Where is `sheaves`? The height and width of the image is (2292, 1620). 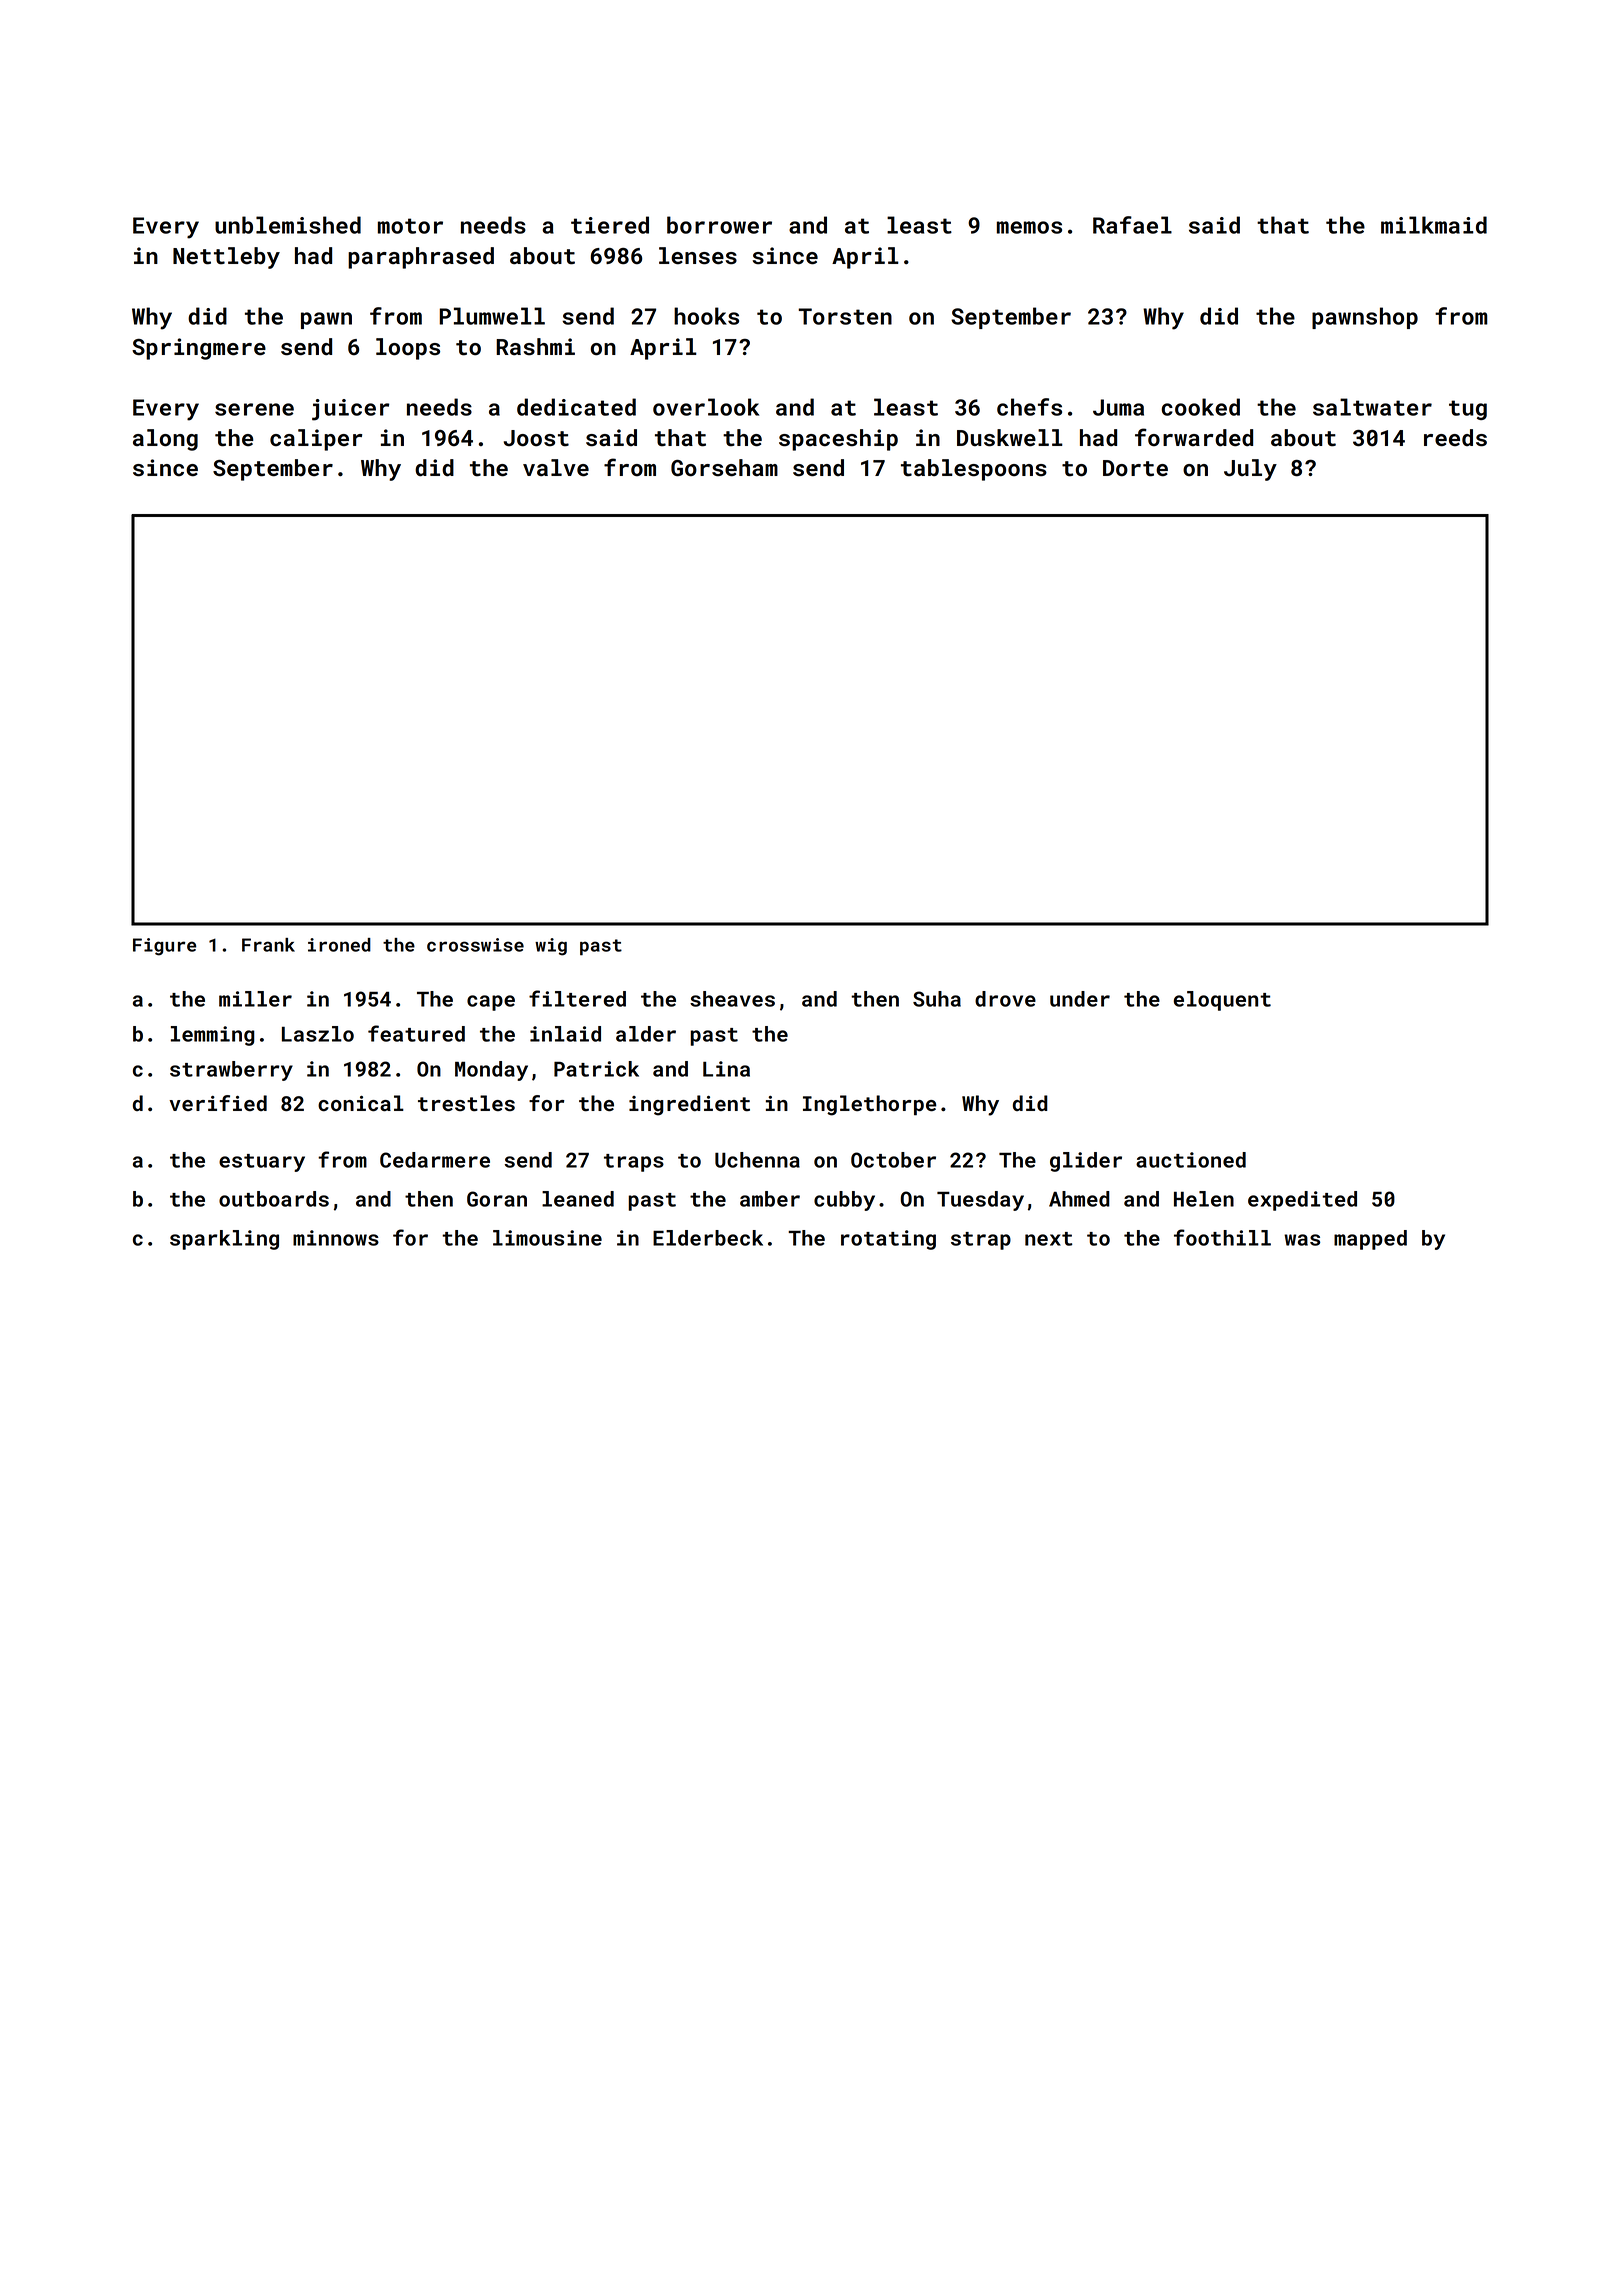
sheaves is located at coordinates (732, 999).
